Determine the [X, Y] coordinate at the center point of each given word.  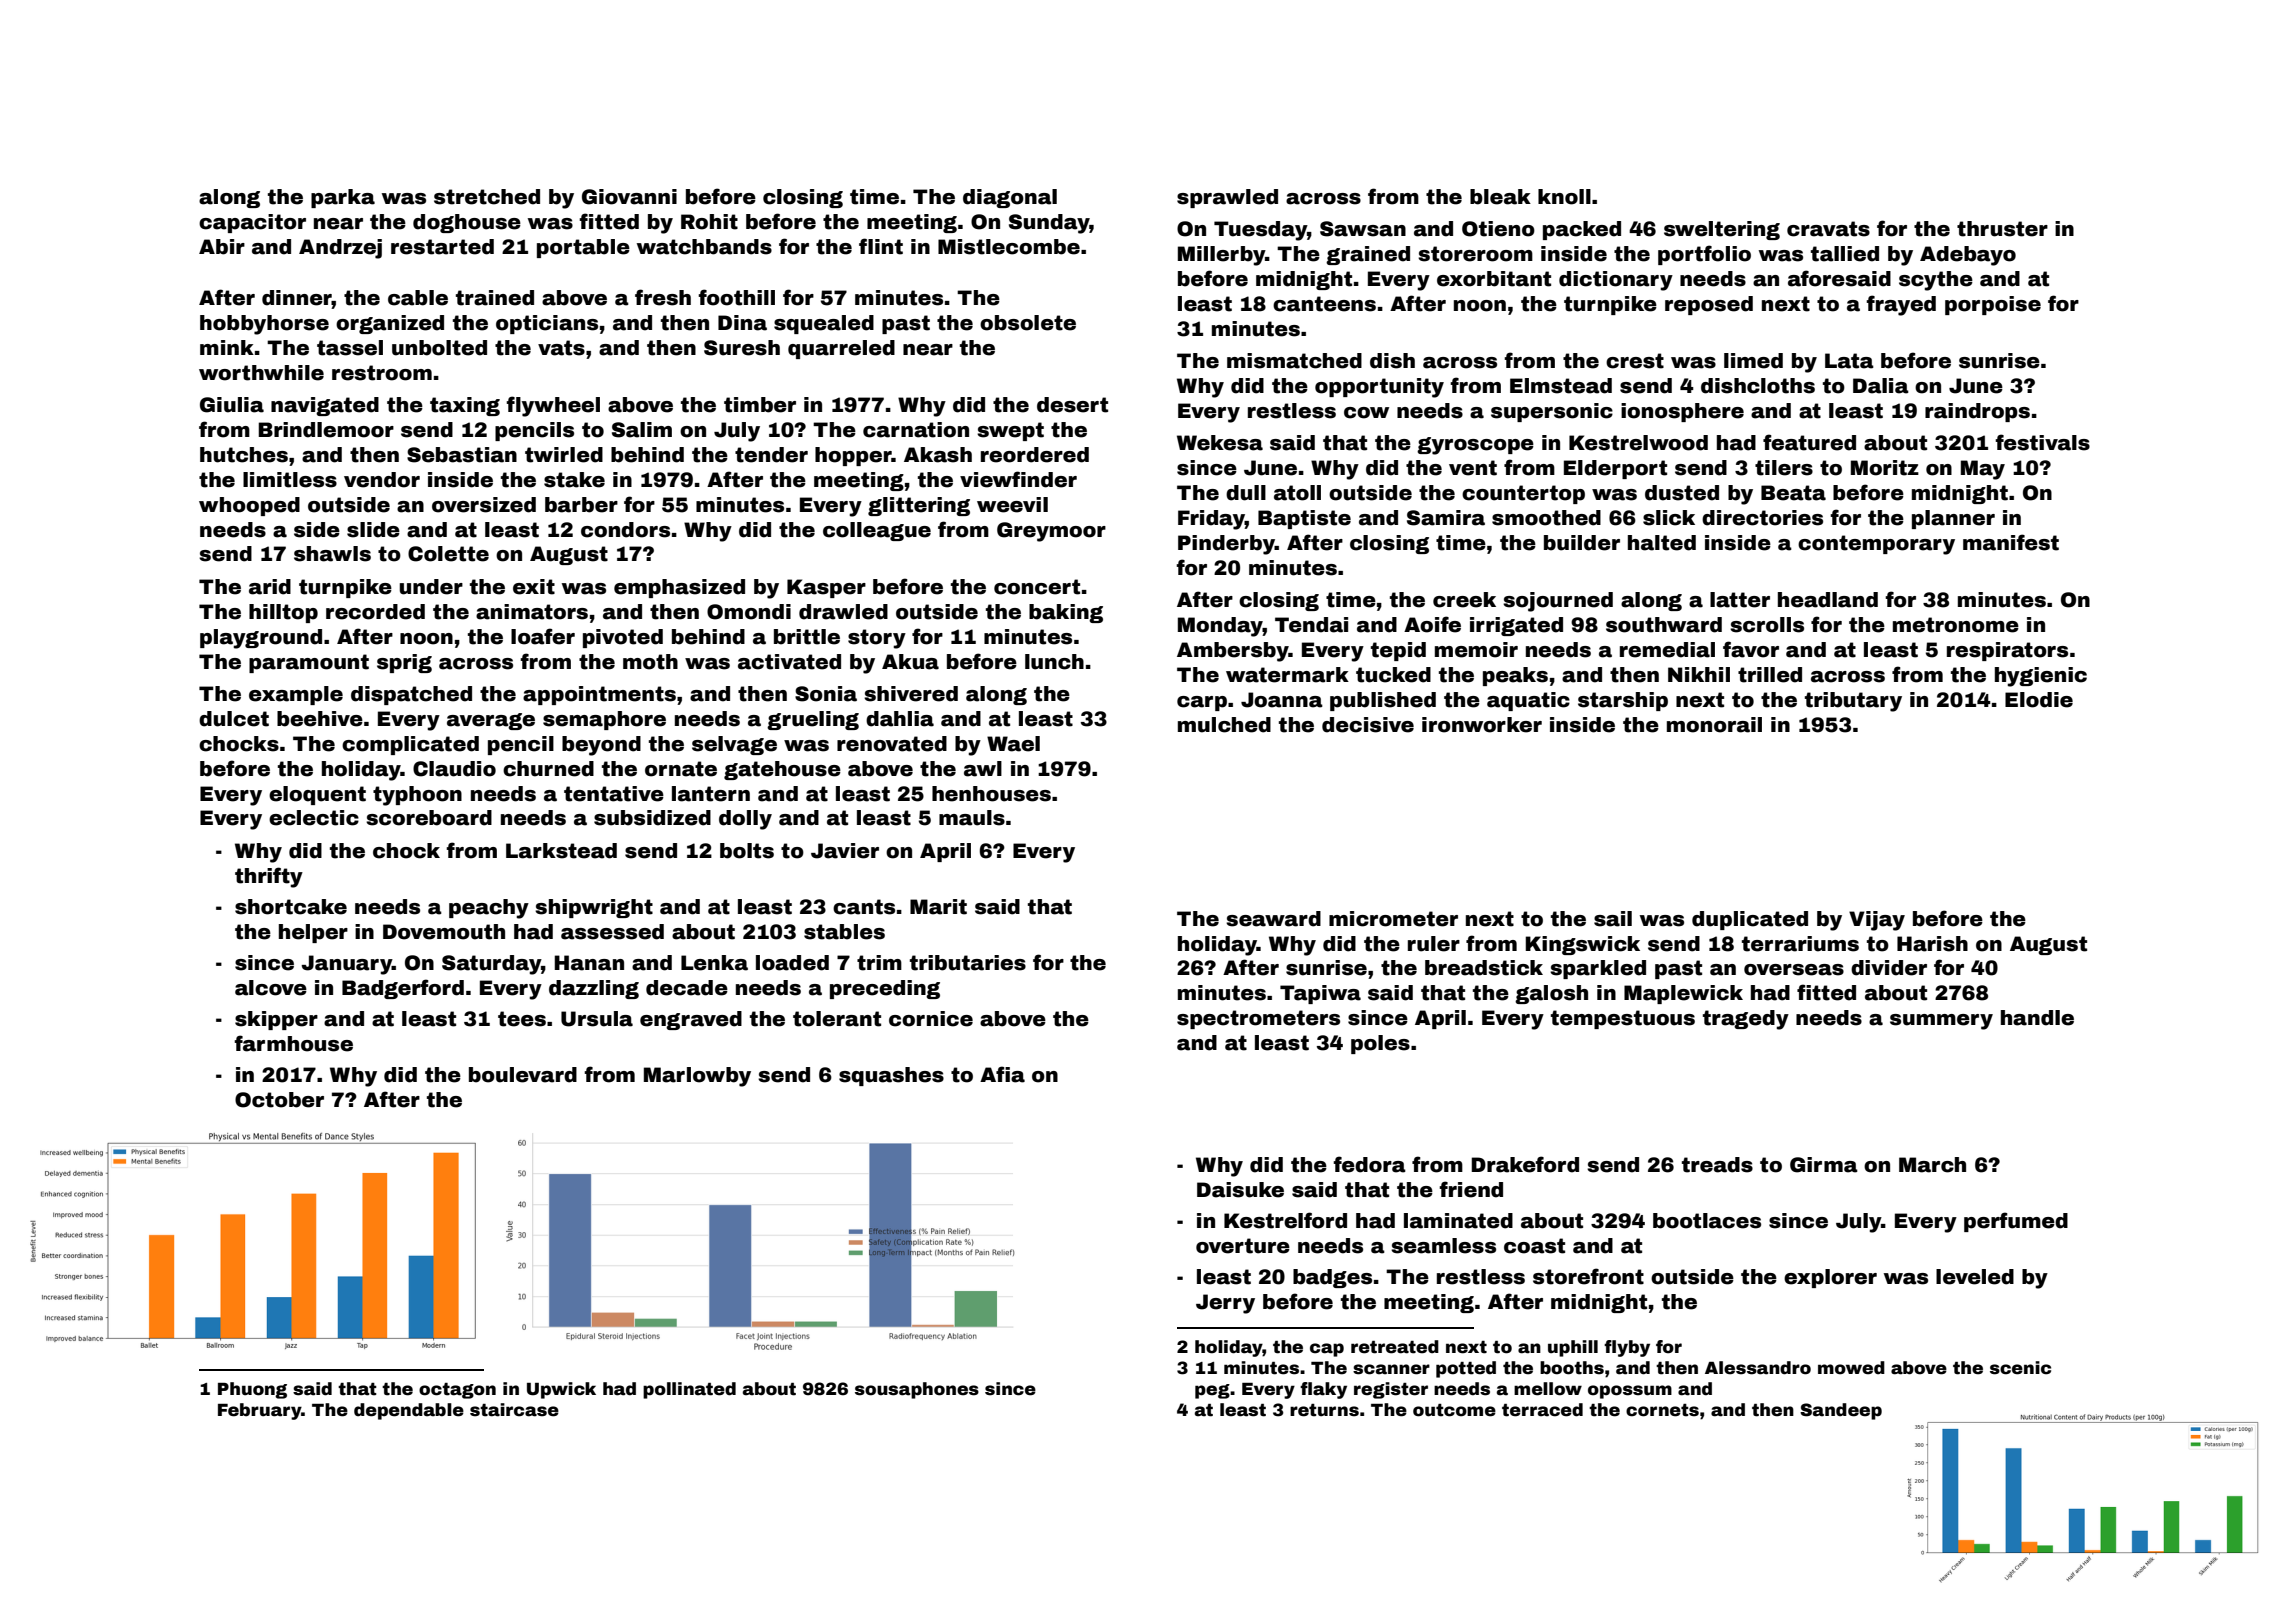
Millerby [1221, 256]
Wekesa [1220, 443]
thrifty [269, 877]
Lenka [714, 963]
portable [583, 248]
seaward [1273, 919]
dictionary [1616, 281]
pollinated [689, 1390]
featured [1809, 442]
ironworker [1482, 725]
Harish [1932, 944]
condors [625, 530]
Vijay [1877, 921]
